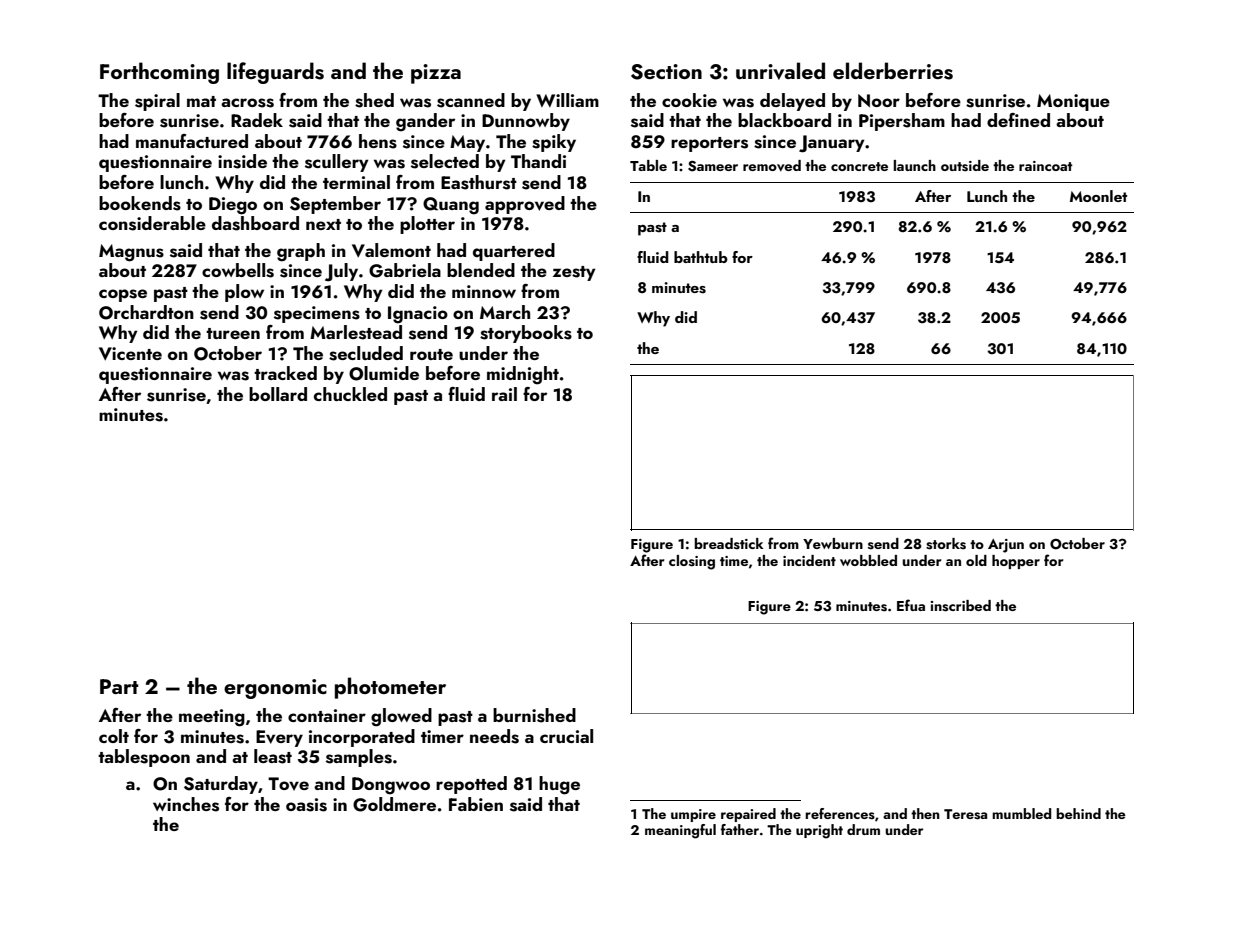  Describe the element at coordinates (1098, 196) in the screenshot. I see `Moonlet` at that location.
